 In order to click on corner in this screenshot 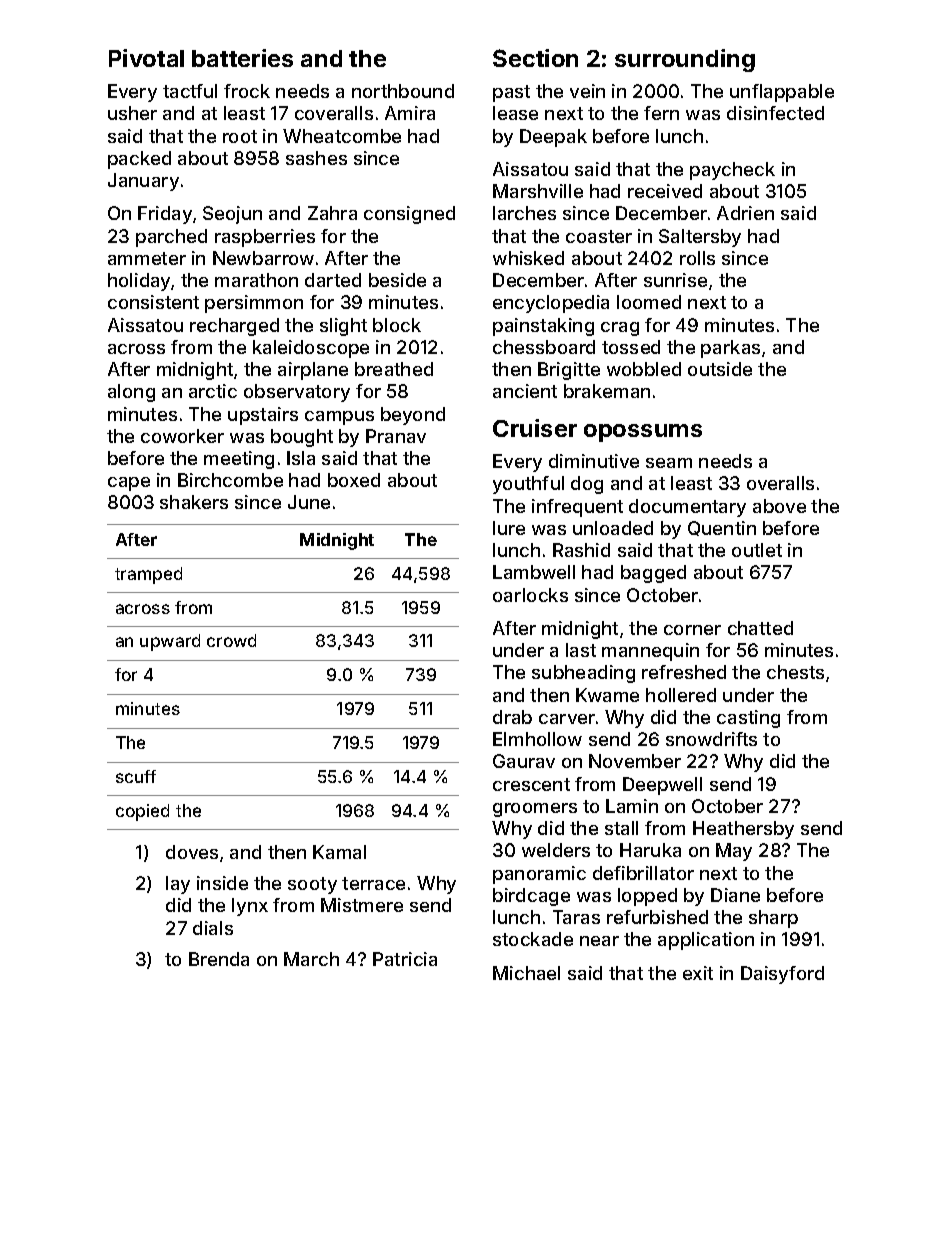, I will do `click(692, 630)`.
